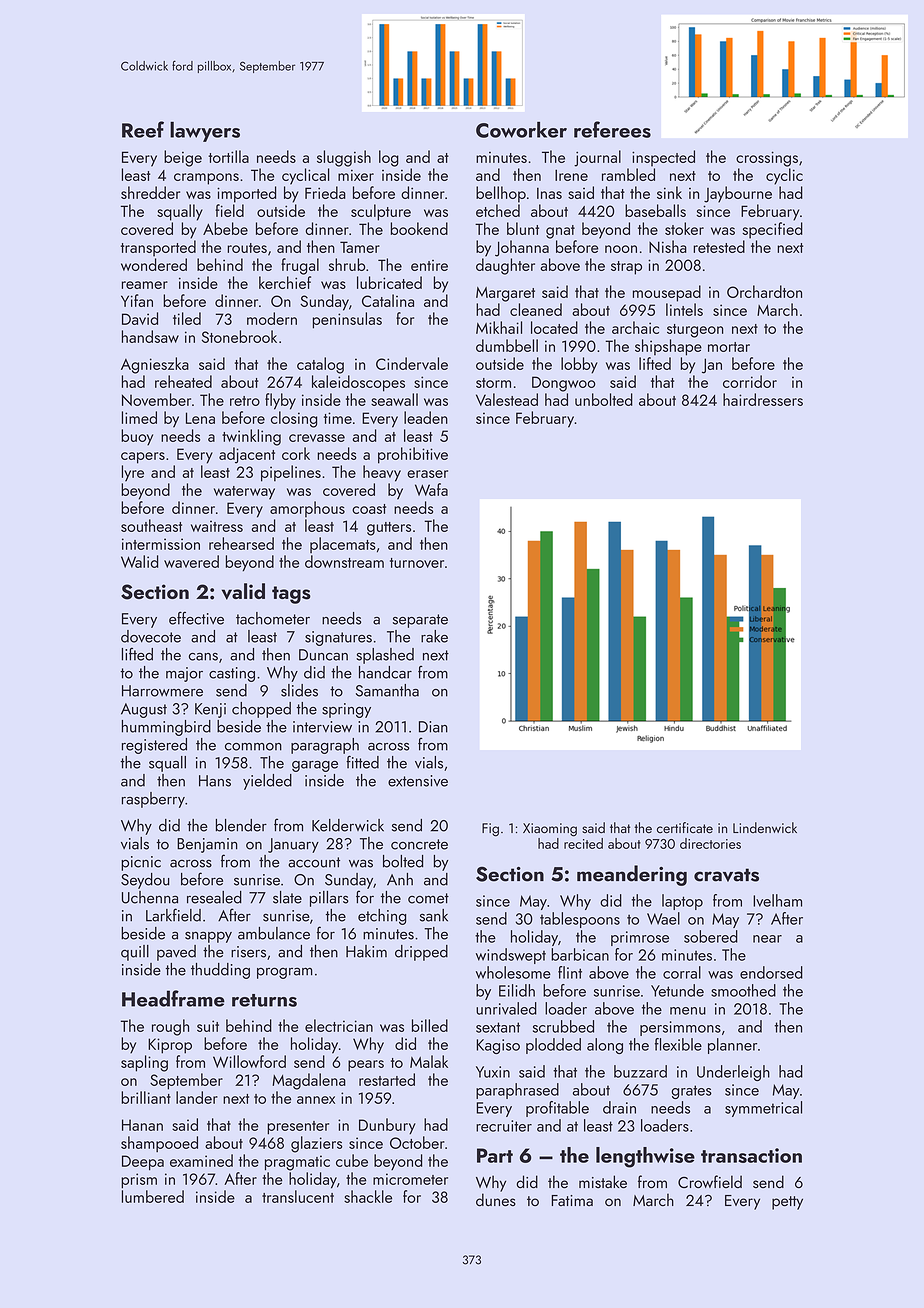 The height and width of the page is (1308, 924). I want to click on rake, so click(434, 636).
